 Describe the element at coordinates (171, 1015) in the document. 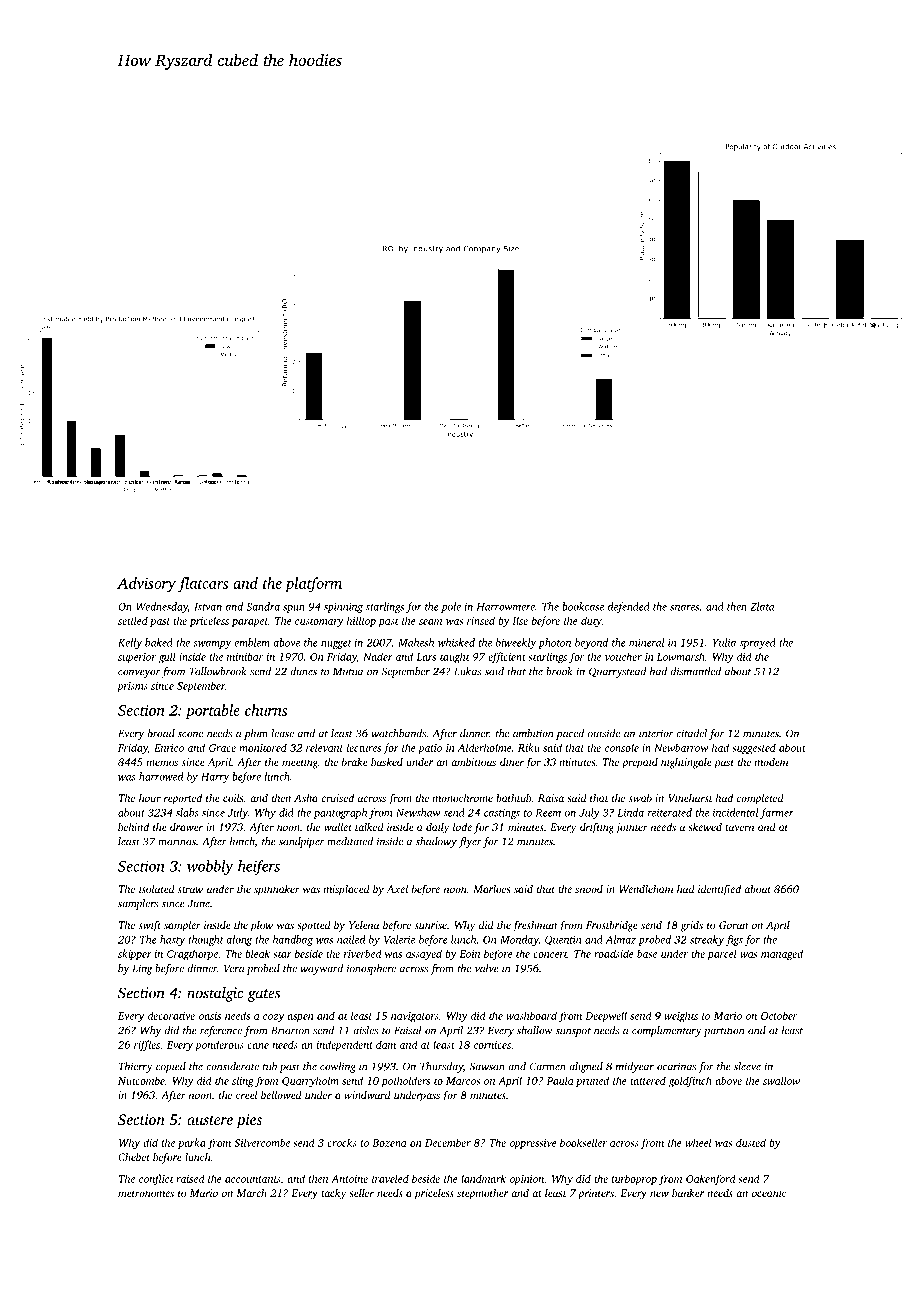

I see `decorative` at that location.
